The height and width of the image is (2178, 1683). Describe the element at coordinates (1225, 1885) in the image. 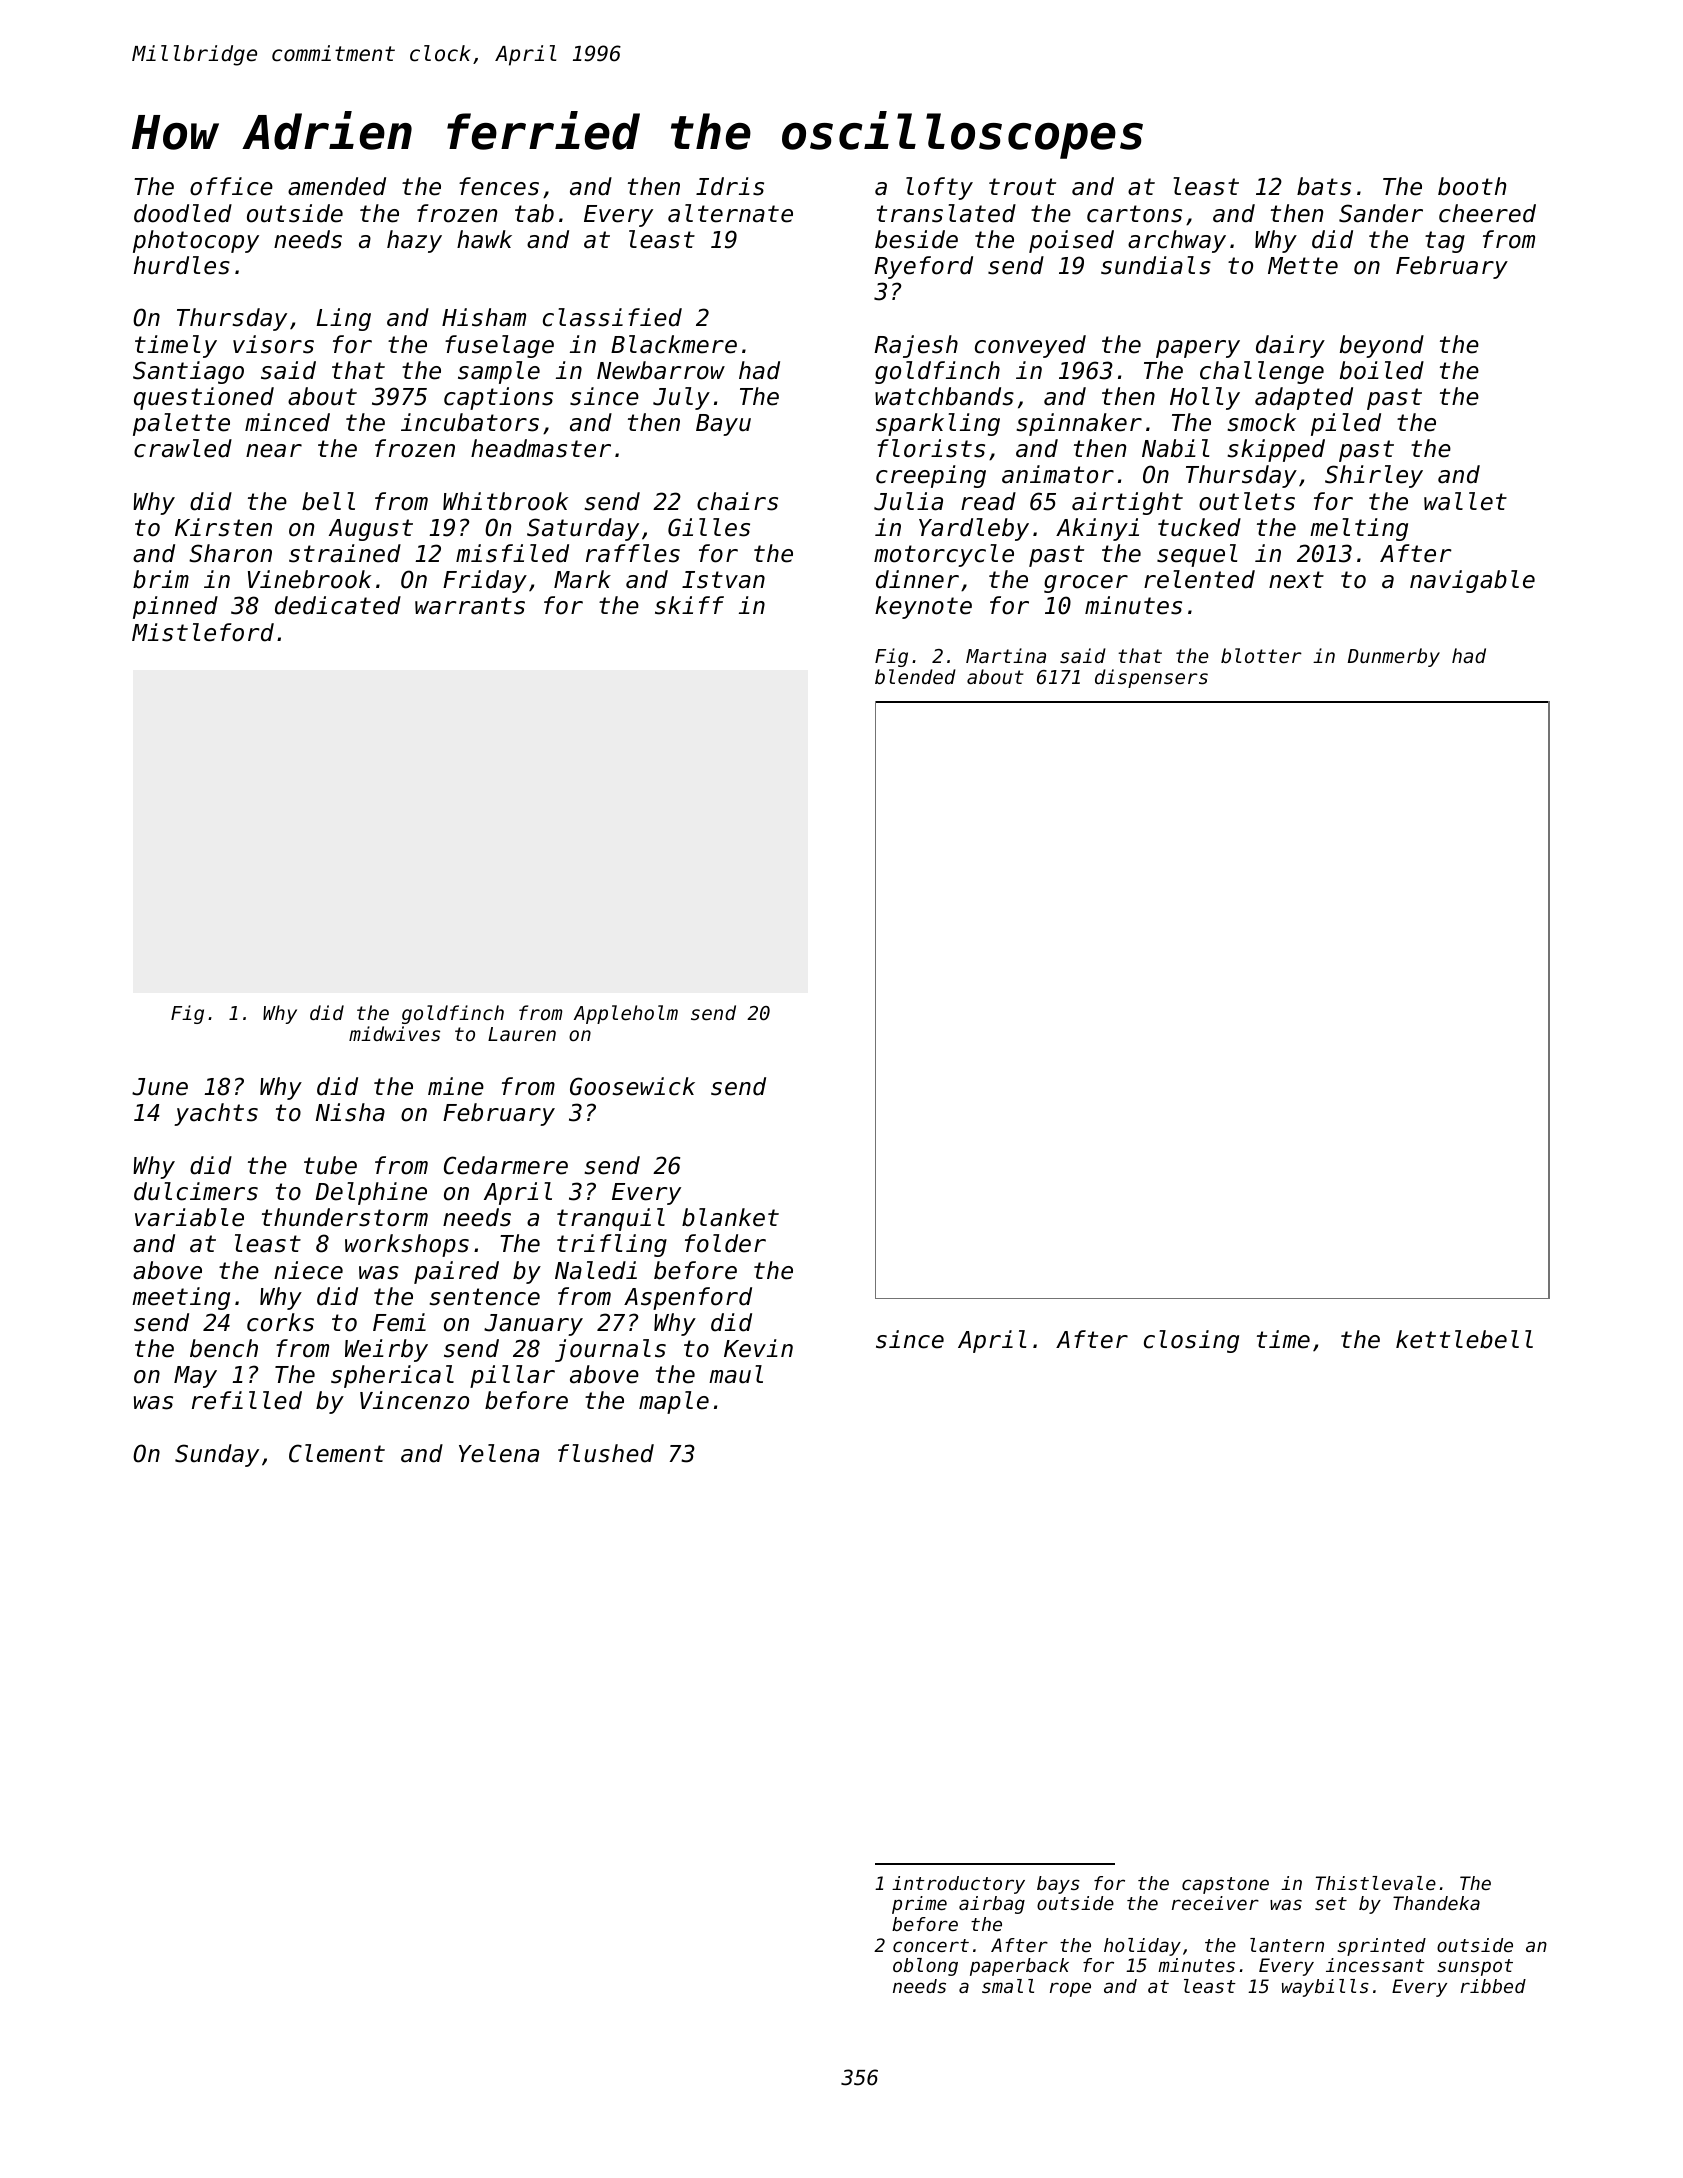

I see `capstone` at that location.
